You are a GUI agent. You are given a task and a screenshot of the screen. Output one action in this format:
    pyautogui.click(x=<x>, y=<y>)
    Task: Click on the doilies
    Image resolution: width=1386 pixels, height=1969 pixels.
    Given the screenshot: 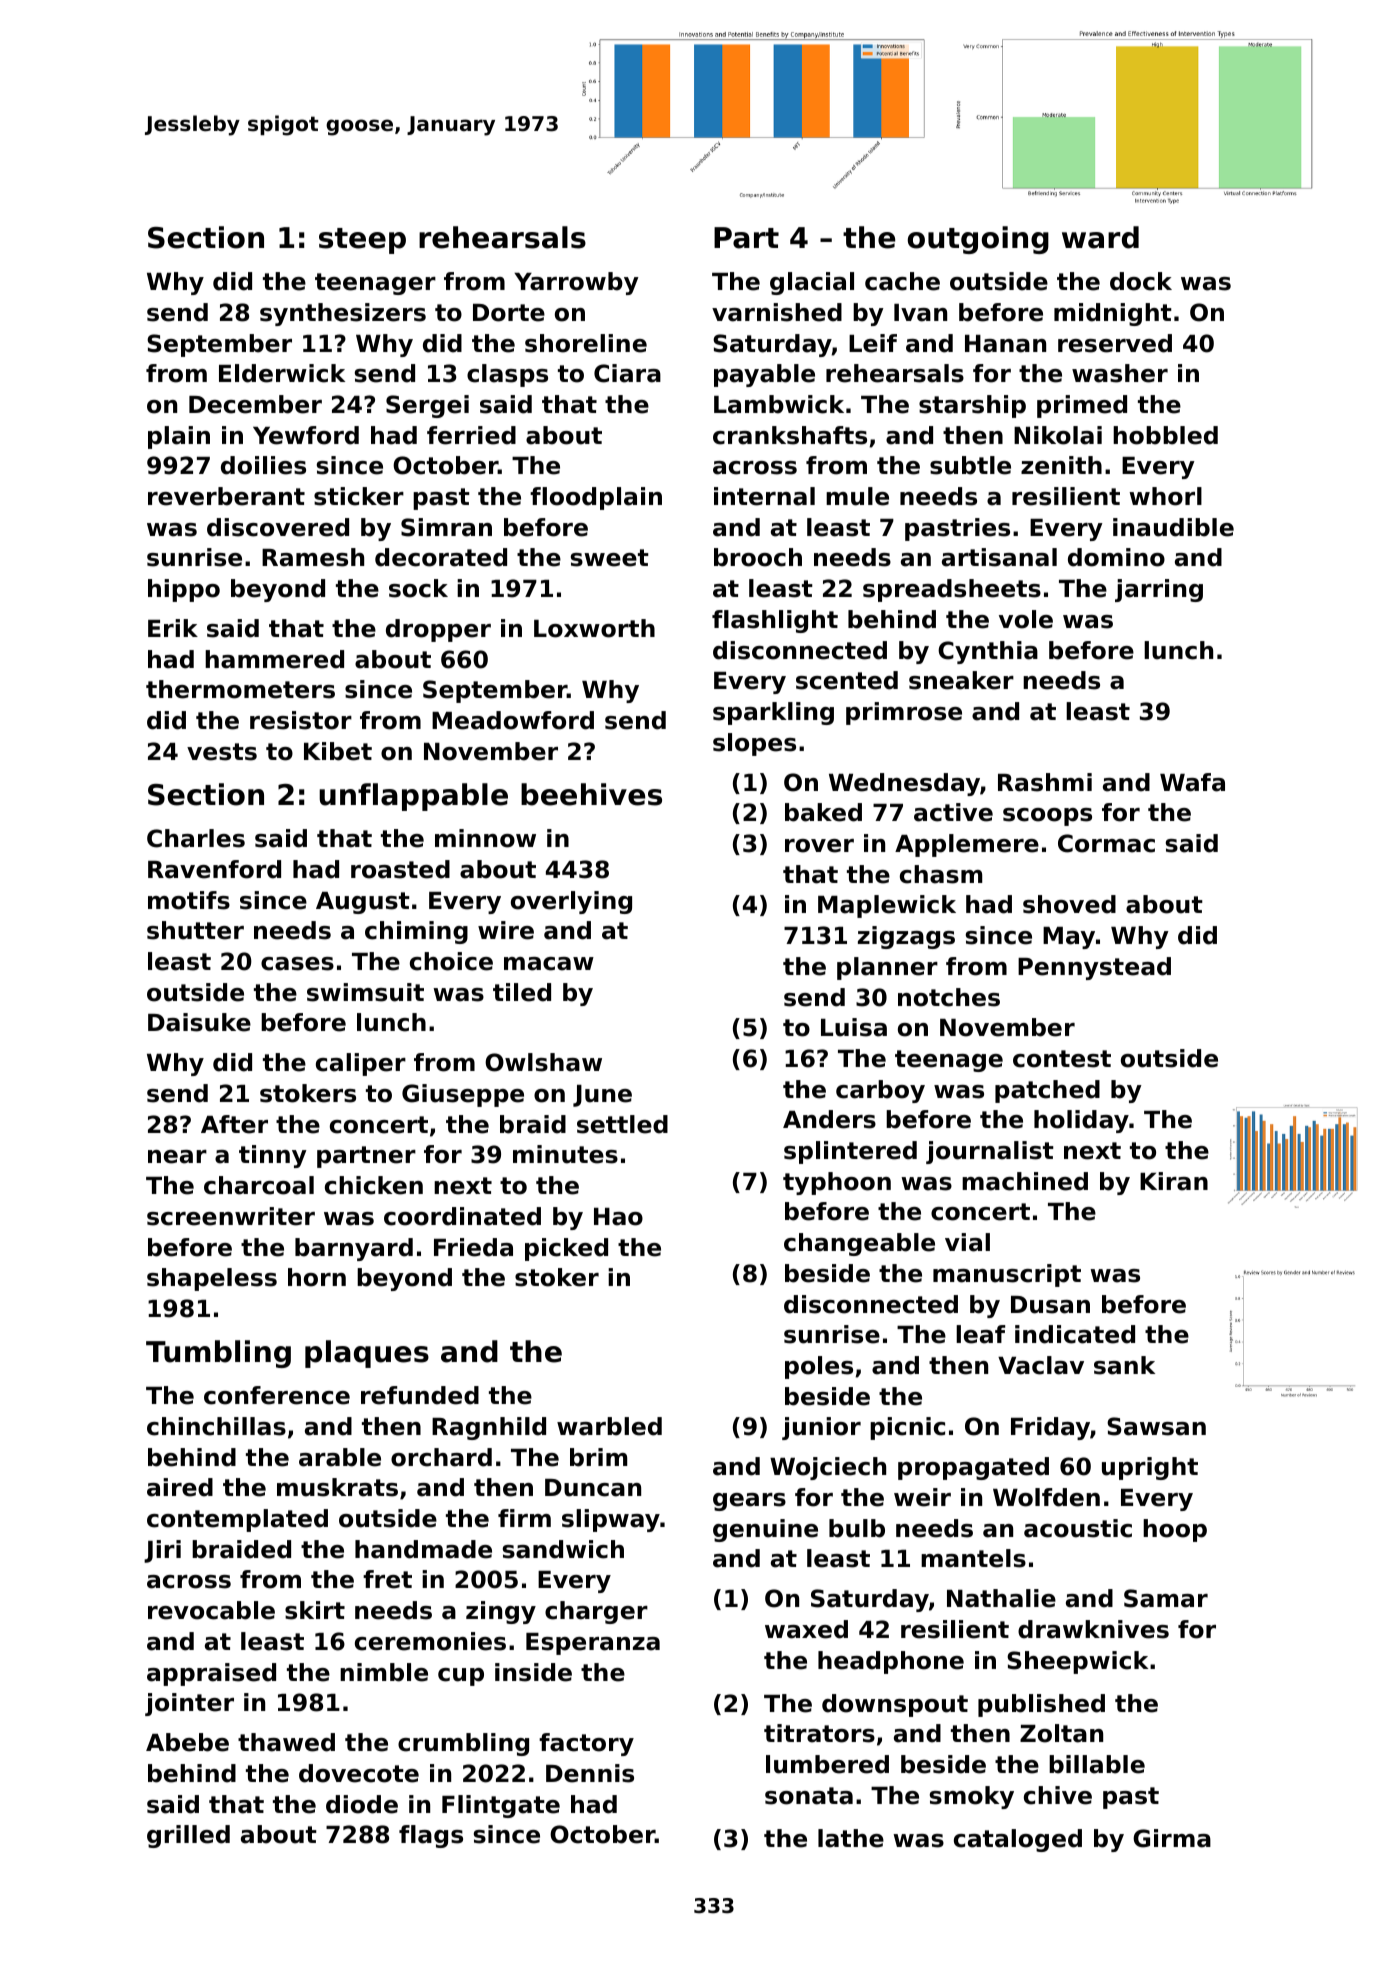 What is the action you would take?
    pyautogui.click(x=263, y=465)
